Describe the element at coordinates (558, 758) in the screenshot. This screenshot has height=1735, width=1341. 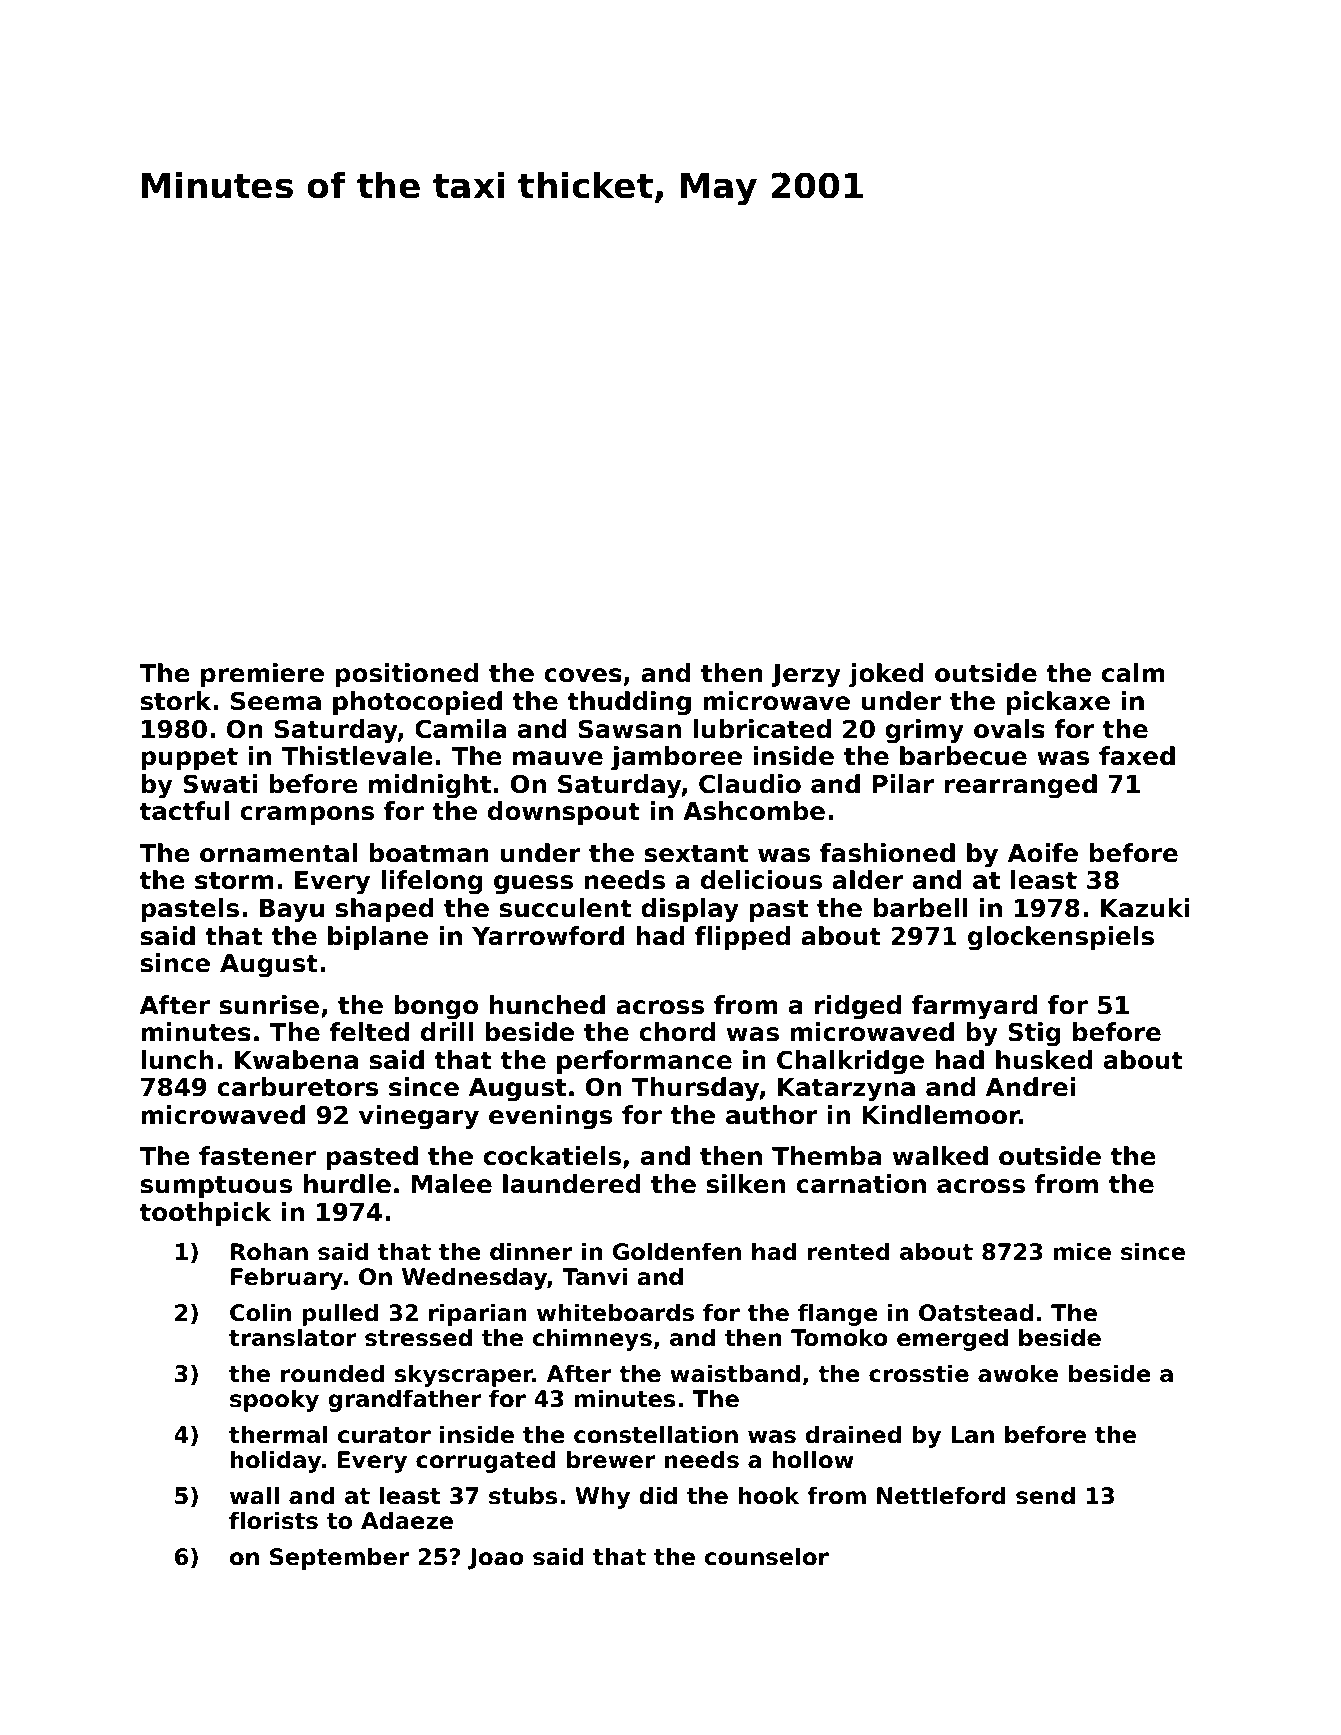
I see `mauve` at that location.
